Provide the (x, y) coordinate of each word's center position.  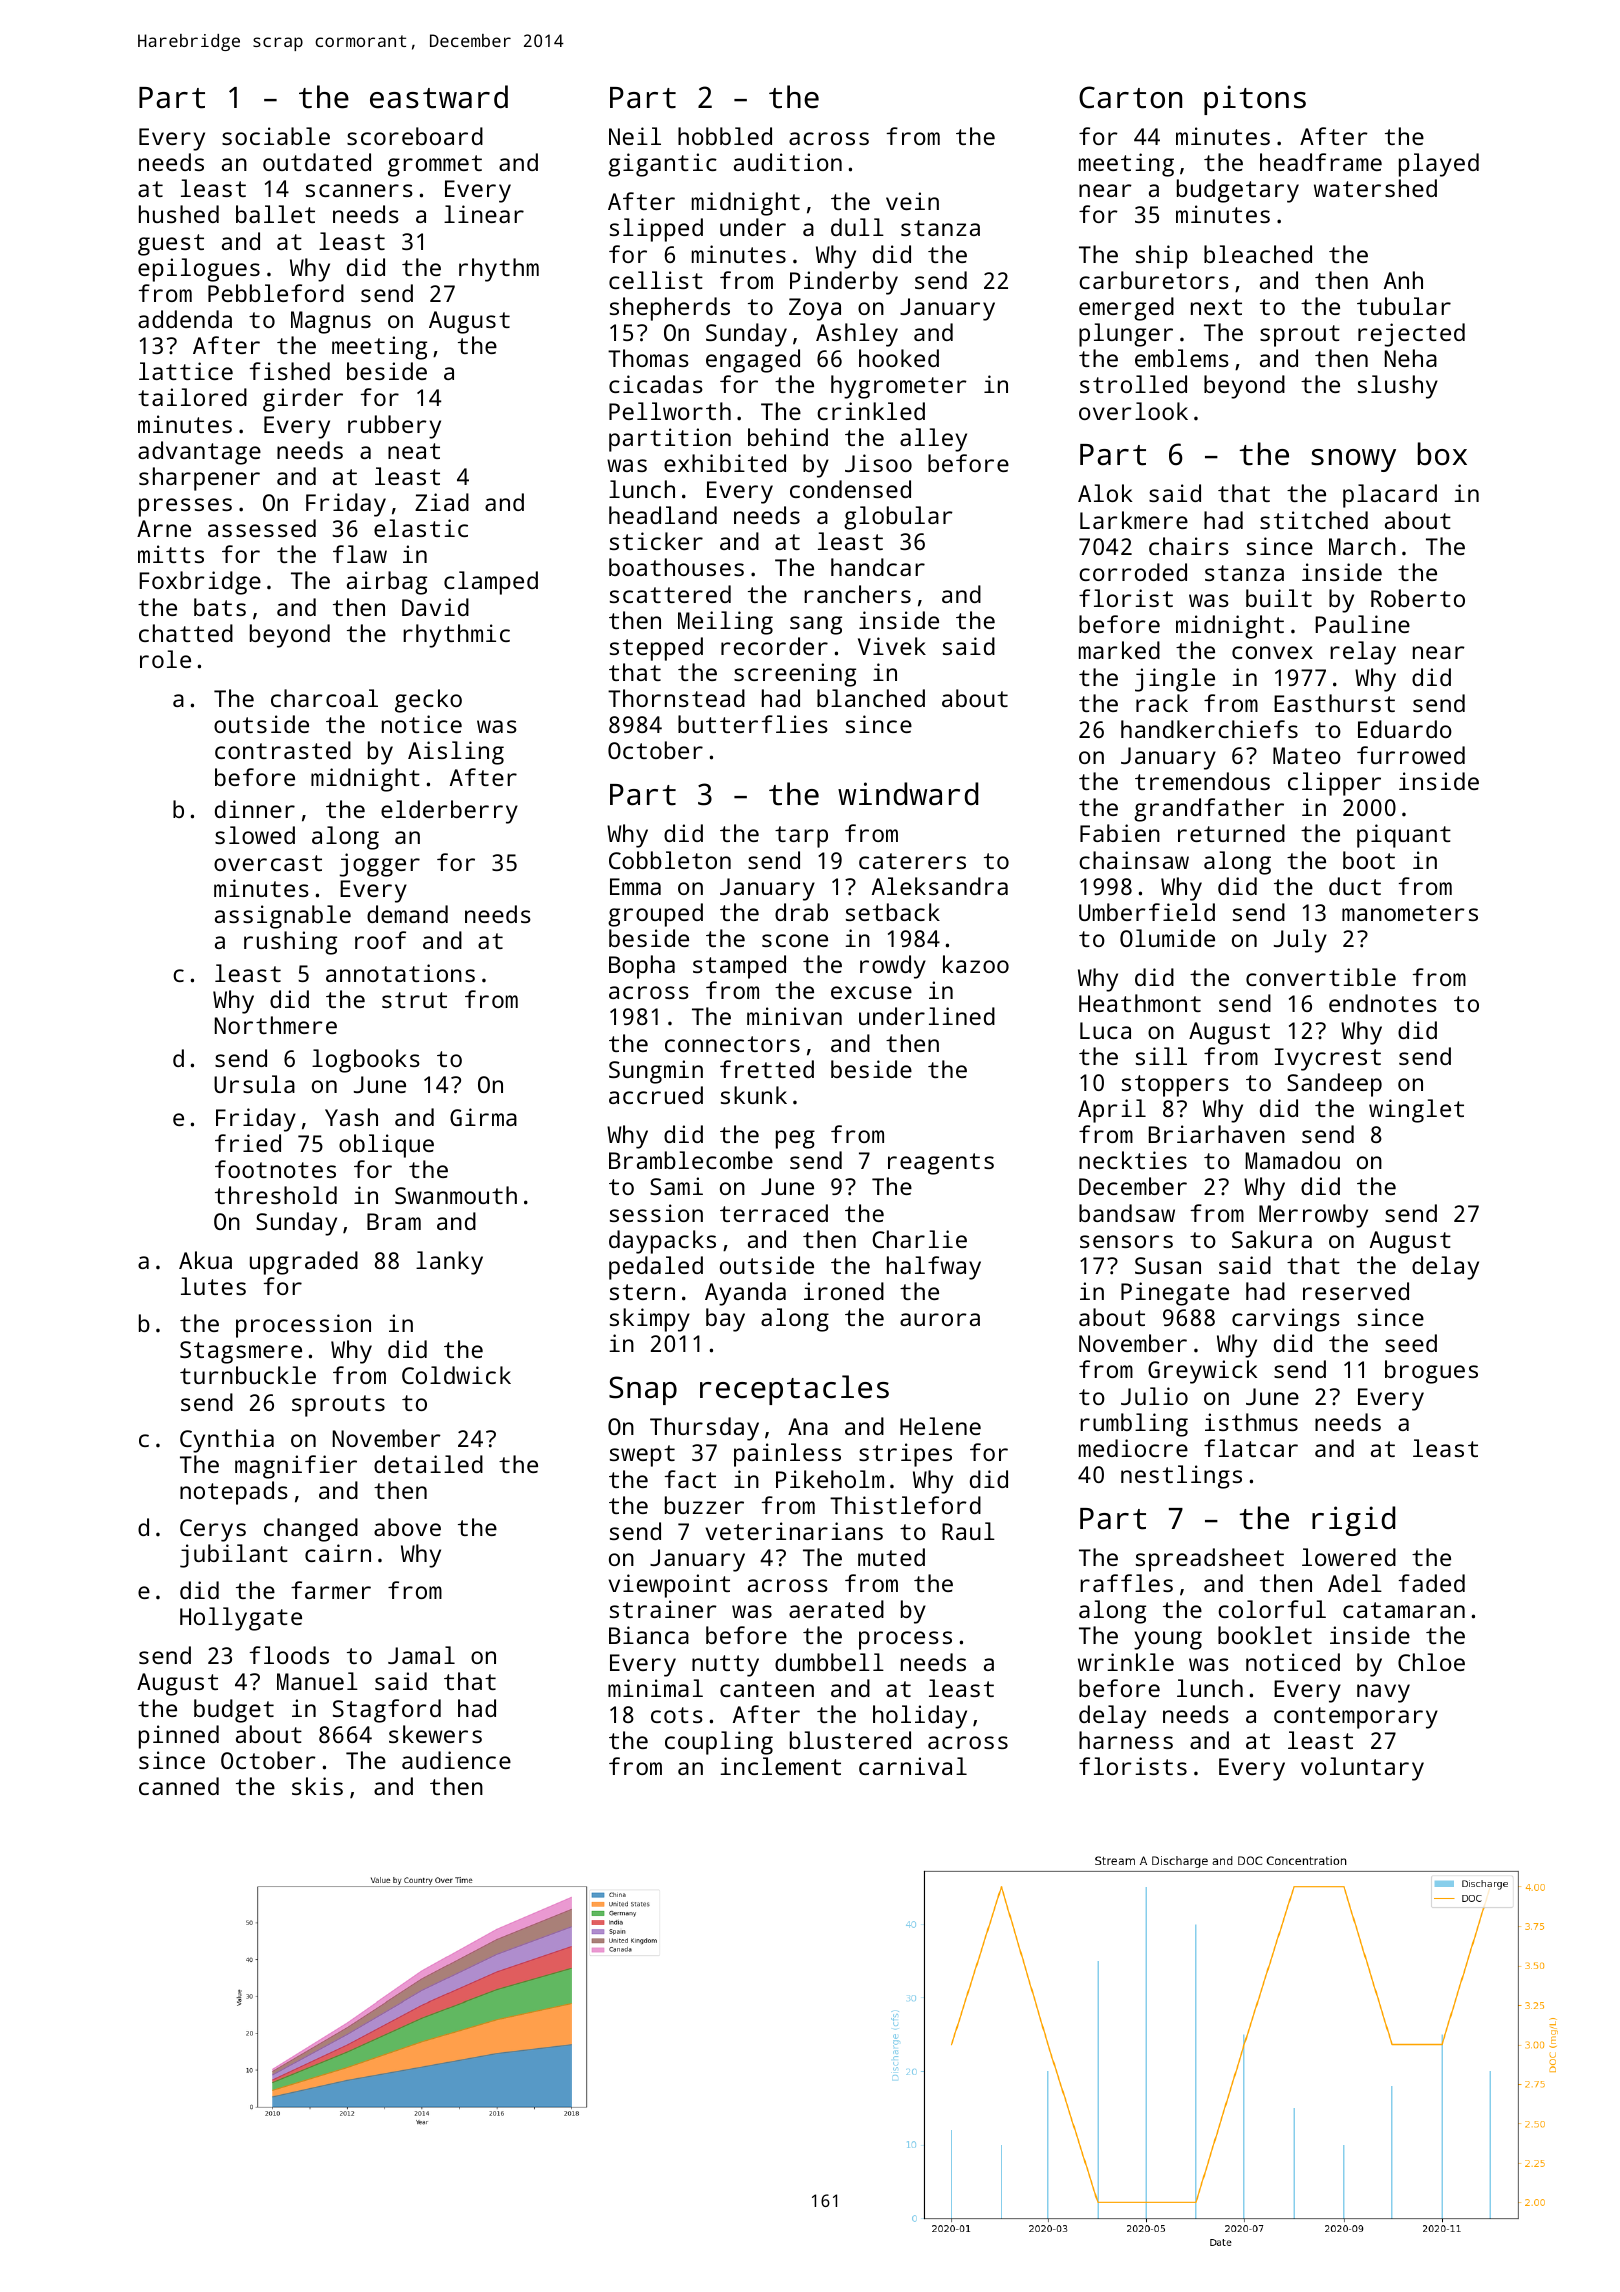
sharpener (199, 479)
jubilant (234, 1556)
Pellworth (670, 411)
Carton (1130, 97)
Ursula (254, 1084)
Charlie (919, 1239)
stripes (905, 1455)
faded (1432, 1583)
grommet (435, 166)
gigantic (662, 165)
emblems (1182, 358)
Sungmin (656, 1072)
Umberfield (1147, 912)
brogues (1431, 1372)
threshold (276, 1195)
